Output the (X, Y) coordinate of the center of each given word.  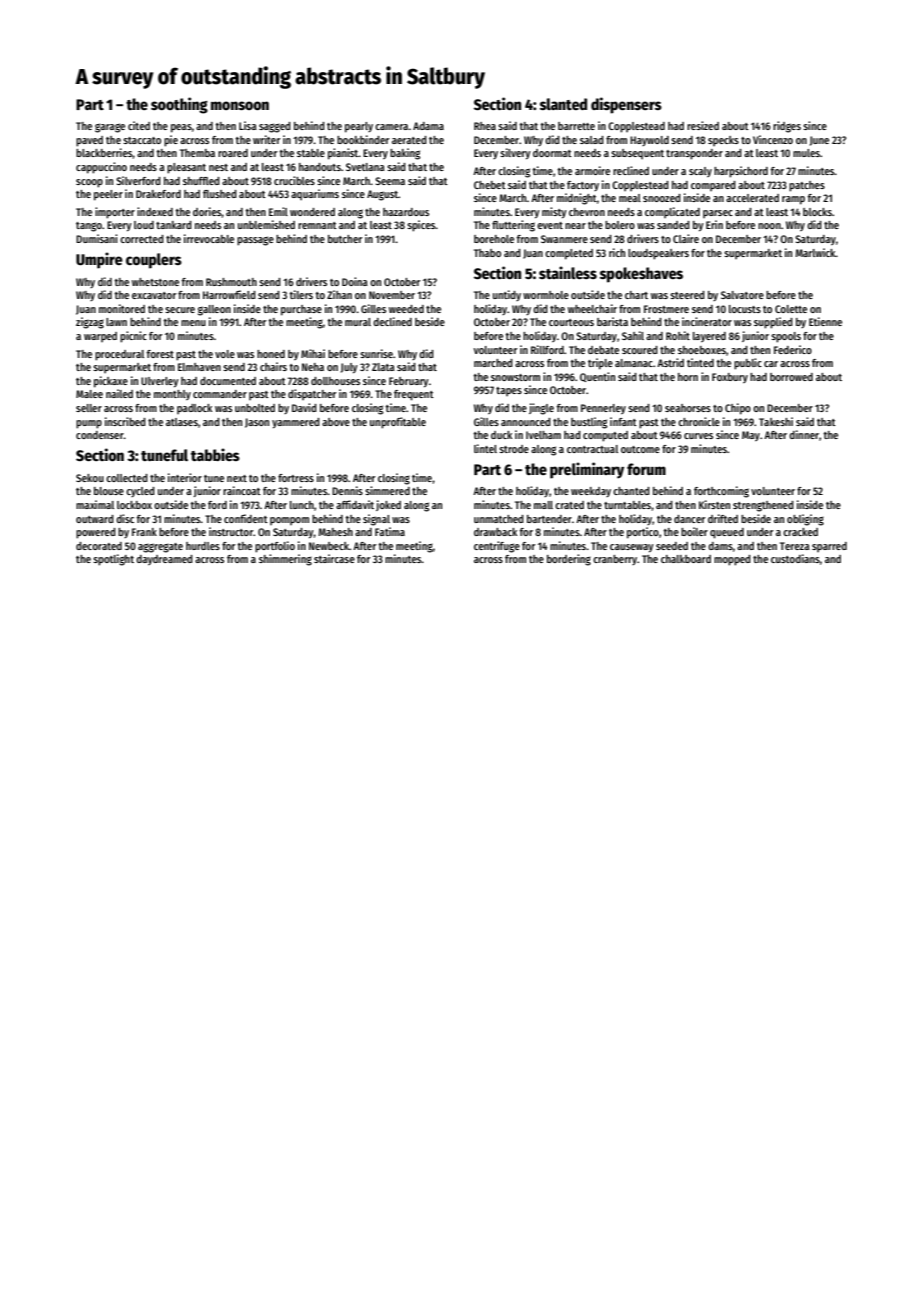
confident (246, 518)
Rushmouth (231, 282)
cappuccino (101, 168)
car (771, 364)
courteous (571, 322)
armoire (592, 170)
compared (713, 186)
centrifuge (497, 547)
